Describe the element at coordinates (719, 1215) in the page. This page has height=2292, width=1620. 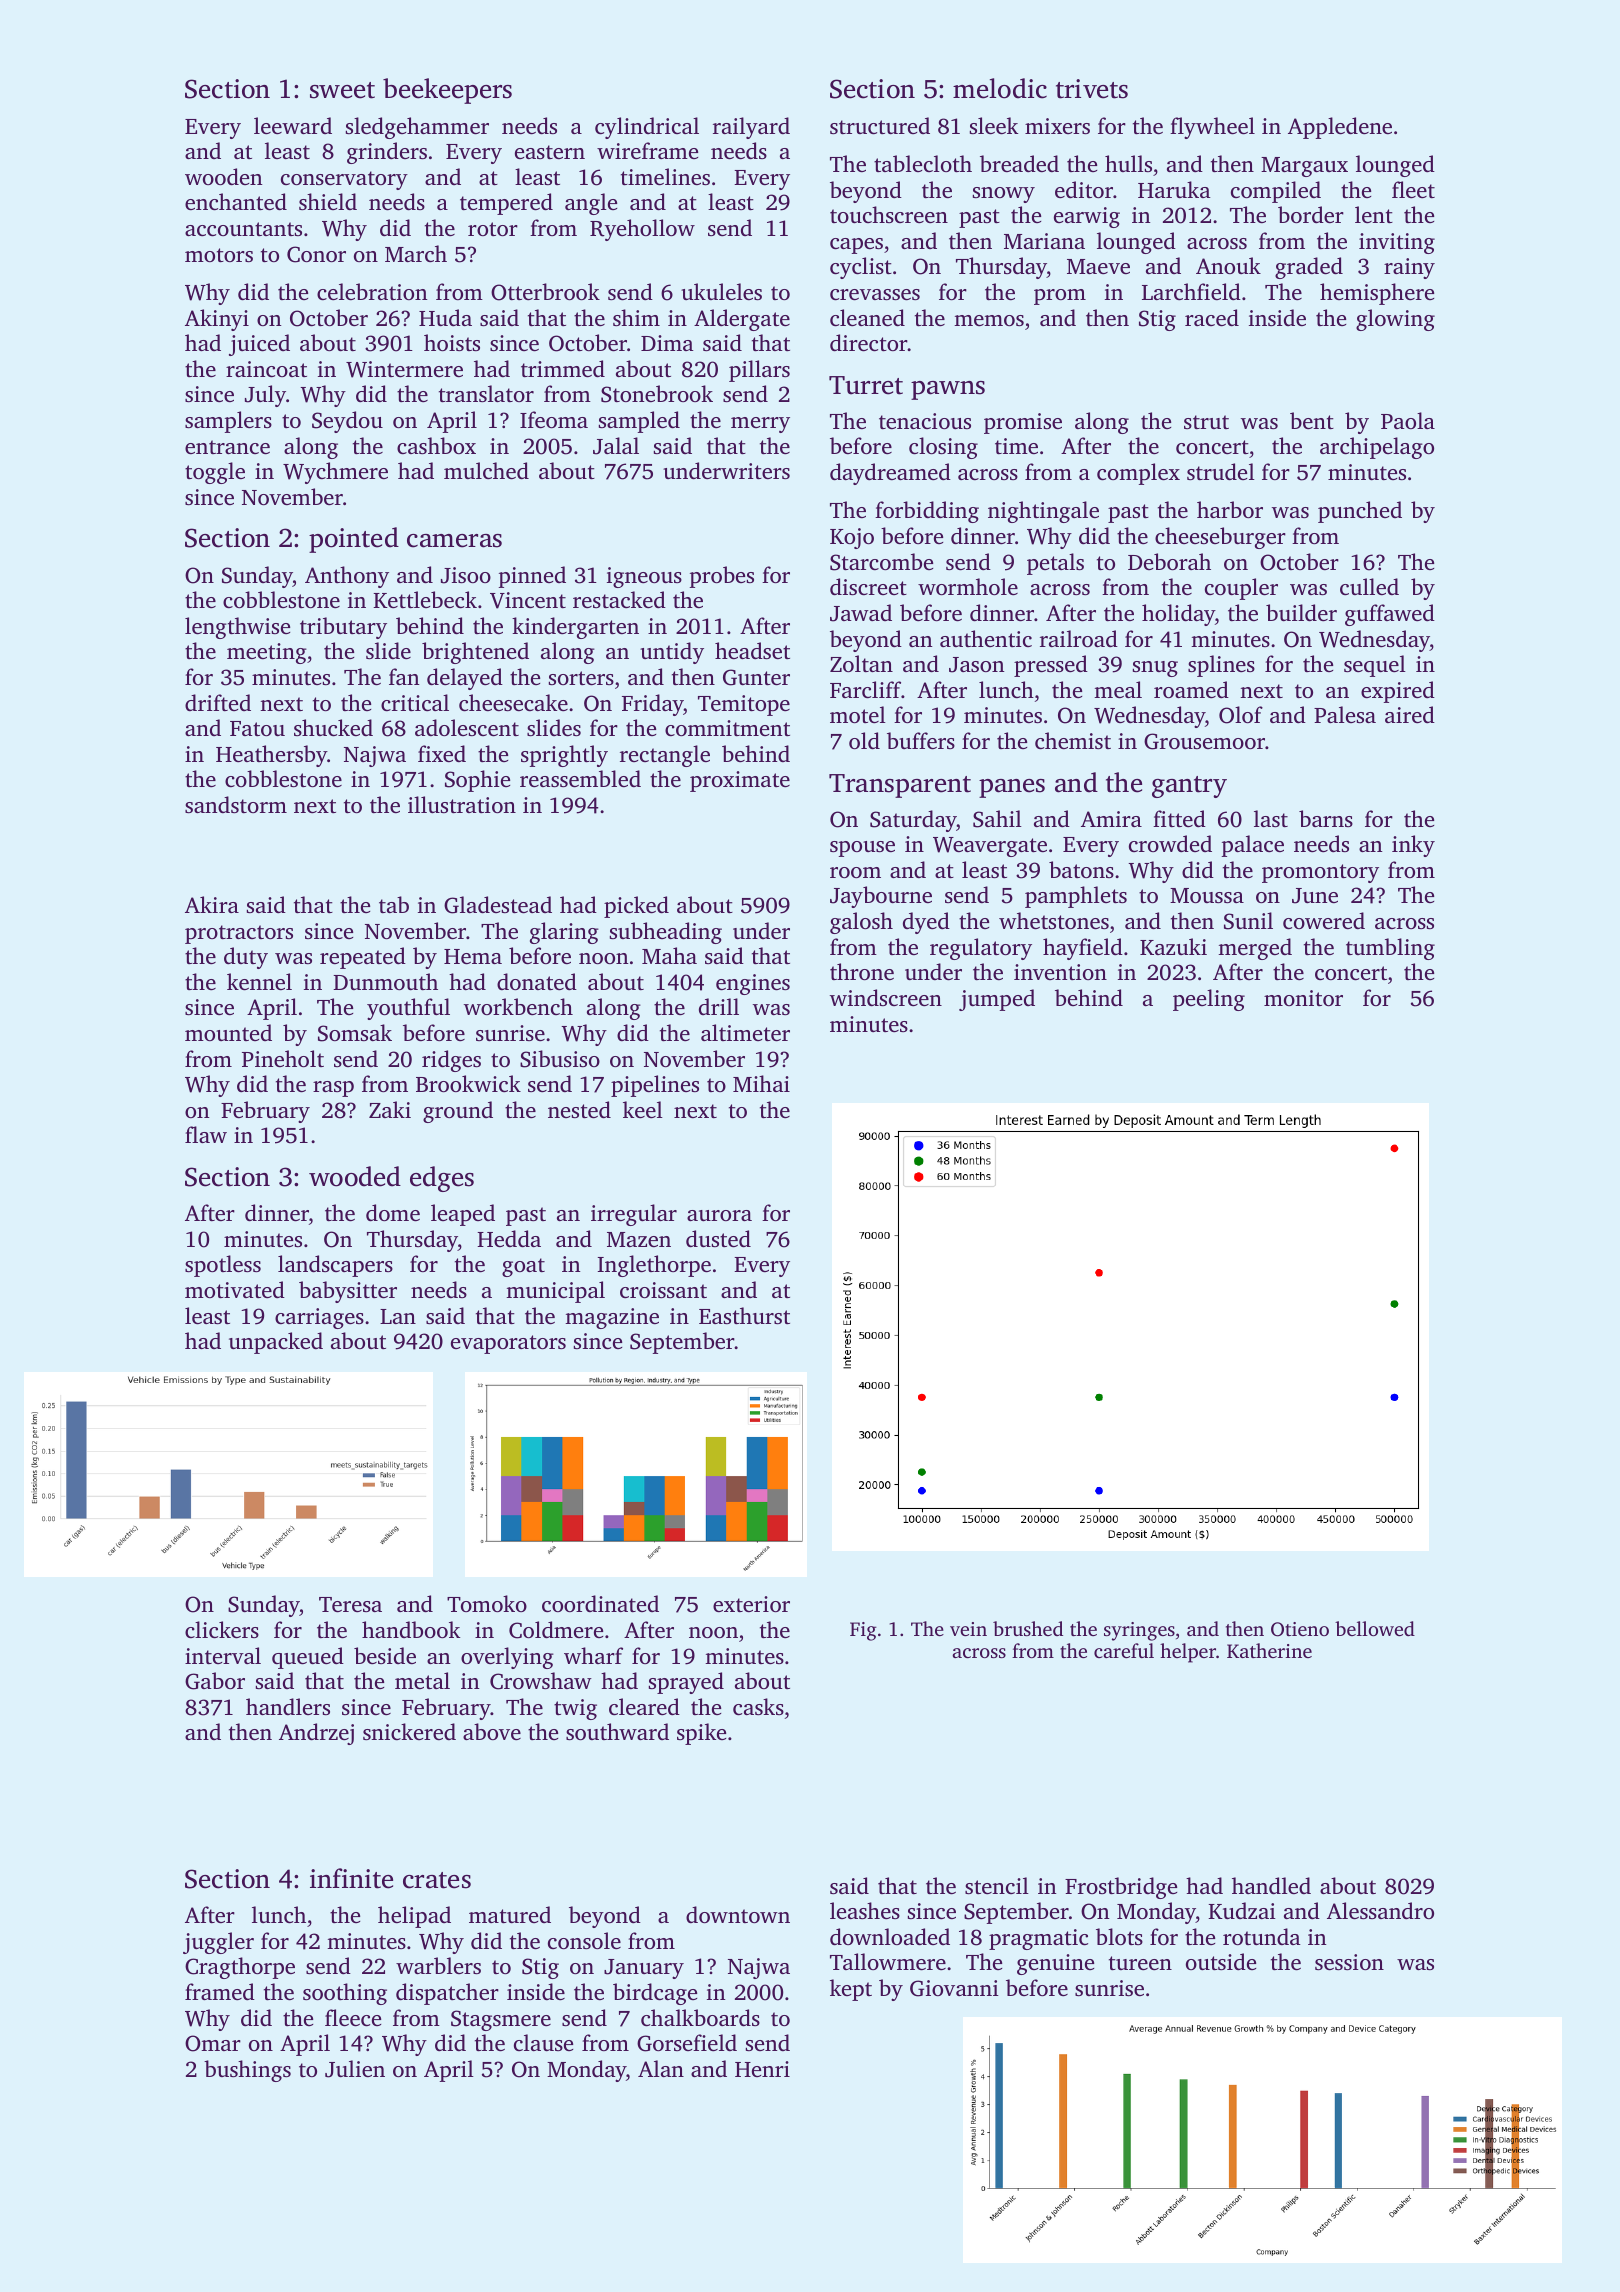
I see `aurora` at that location.
